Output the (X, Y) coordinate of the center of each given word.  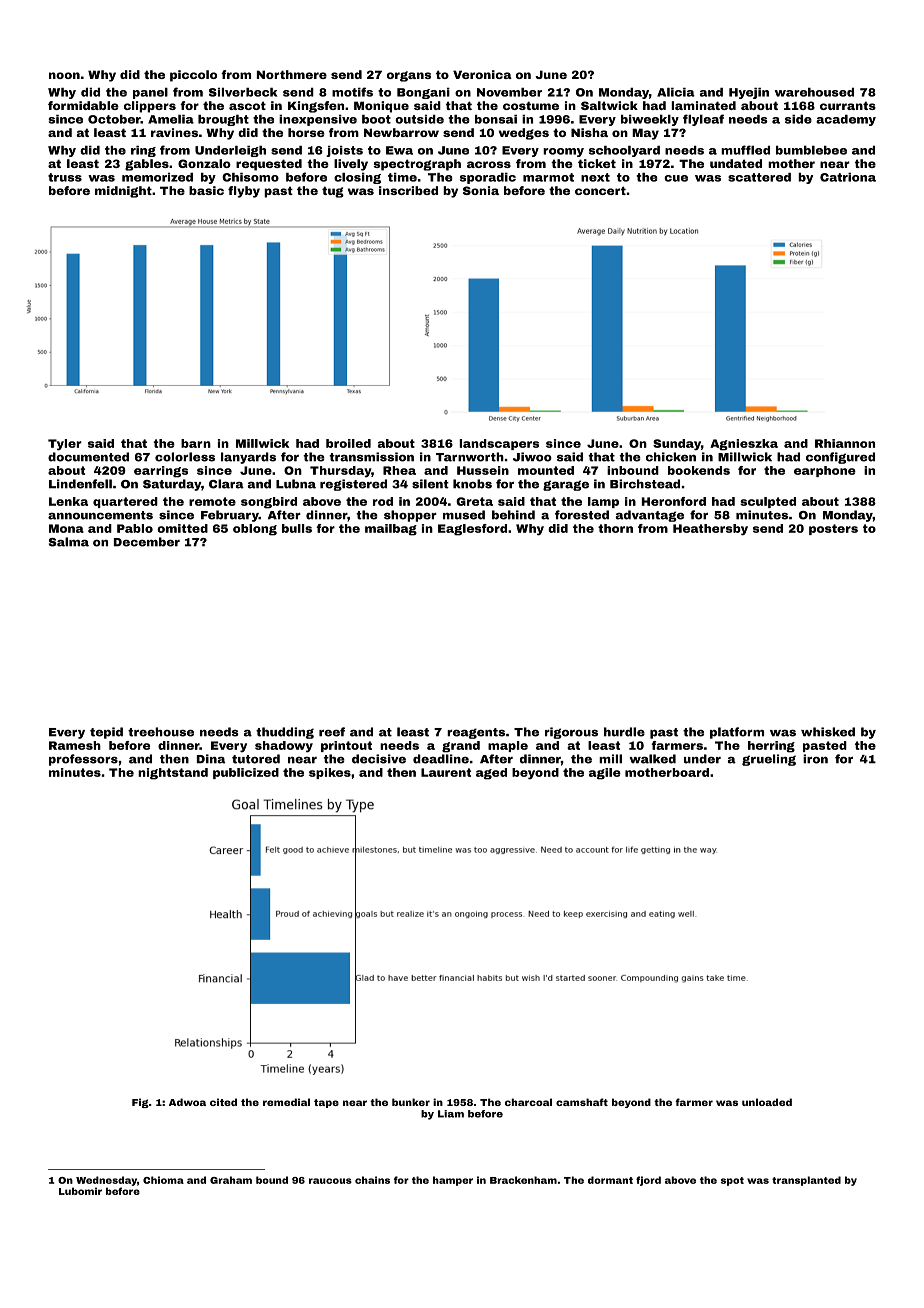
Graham (231, 1180)
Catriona (848, 177)
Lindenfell (80, 484)
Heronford (674, 501)
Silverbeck (243, 92)
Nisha (589, 132)
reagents (476, 733)
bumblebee (811, 150)
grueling (769, 760)
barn (196, 443)
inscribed (408, 190)
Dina (211, 759)
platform (737, 733)
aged (491, 774)
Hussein (483, 470)
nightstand (173, 774)
